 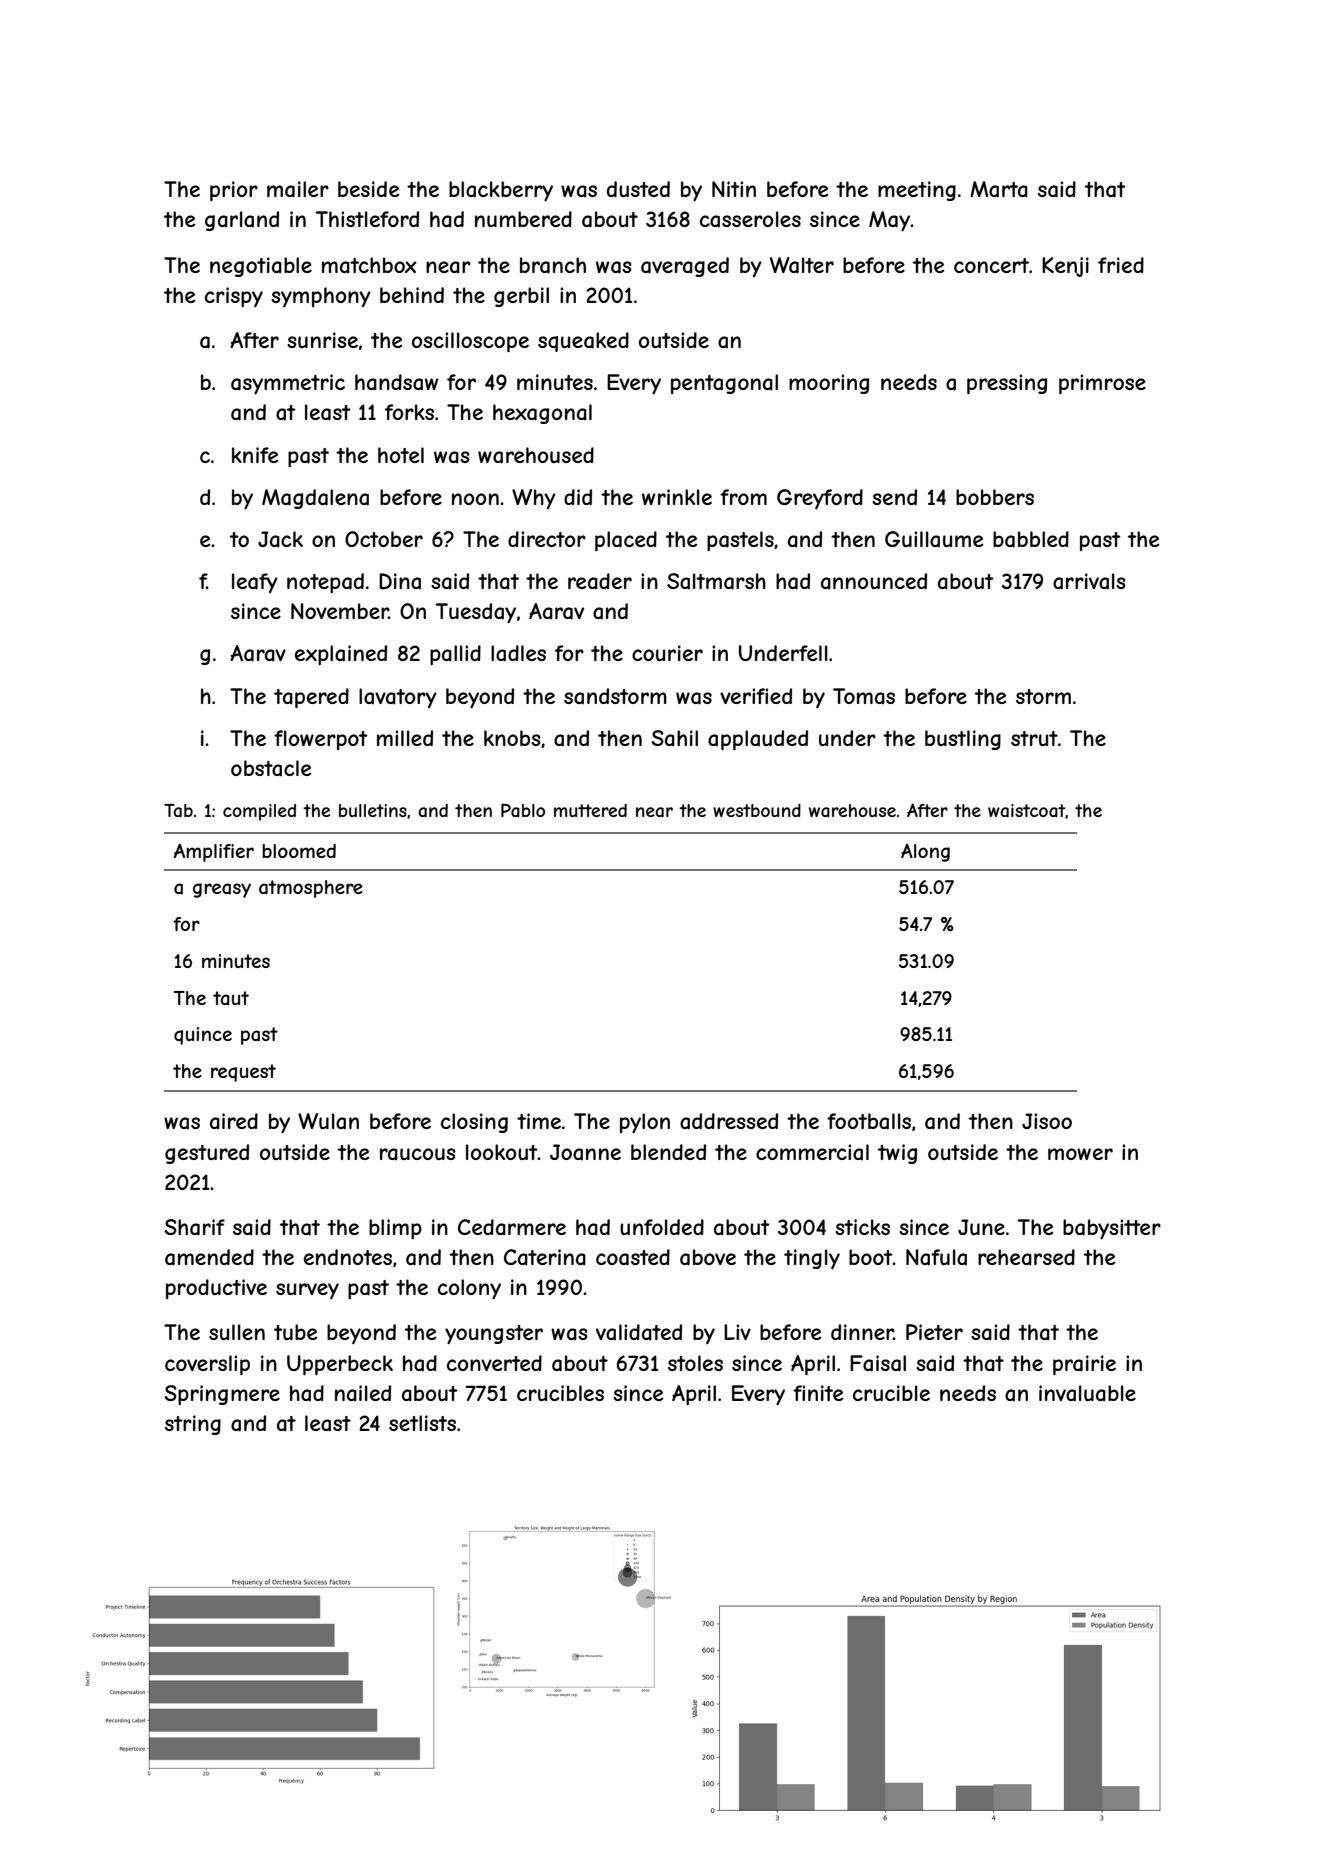 I want to click on fried, so click(x=1121, y=265).
